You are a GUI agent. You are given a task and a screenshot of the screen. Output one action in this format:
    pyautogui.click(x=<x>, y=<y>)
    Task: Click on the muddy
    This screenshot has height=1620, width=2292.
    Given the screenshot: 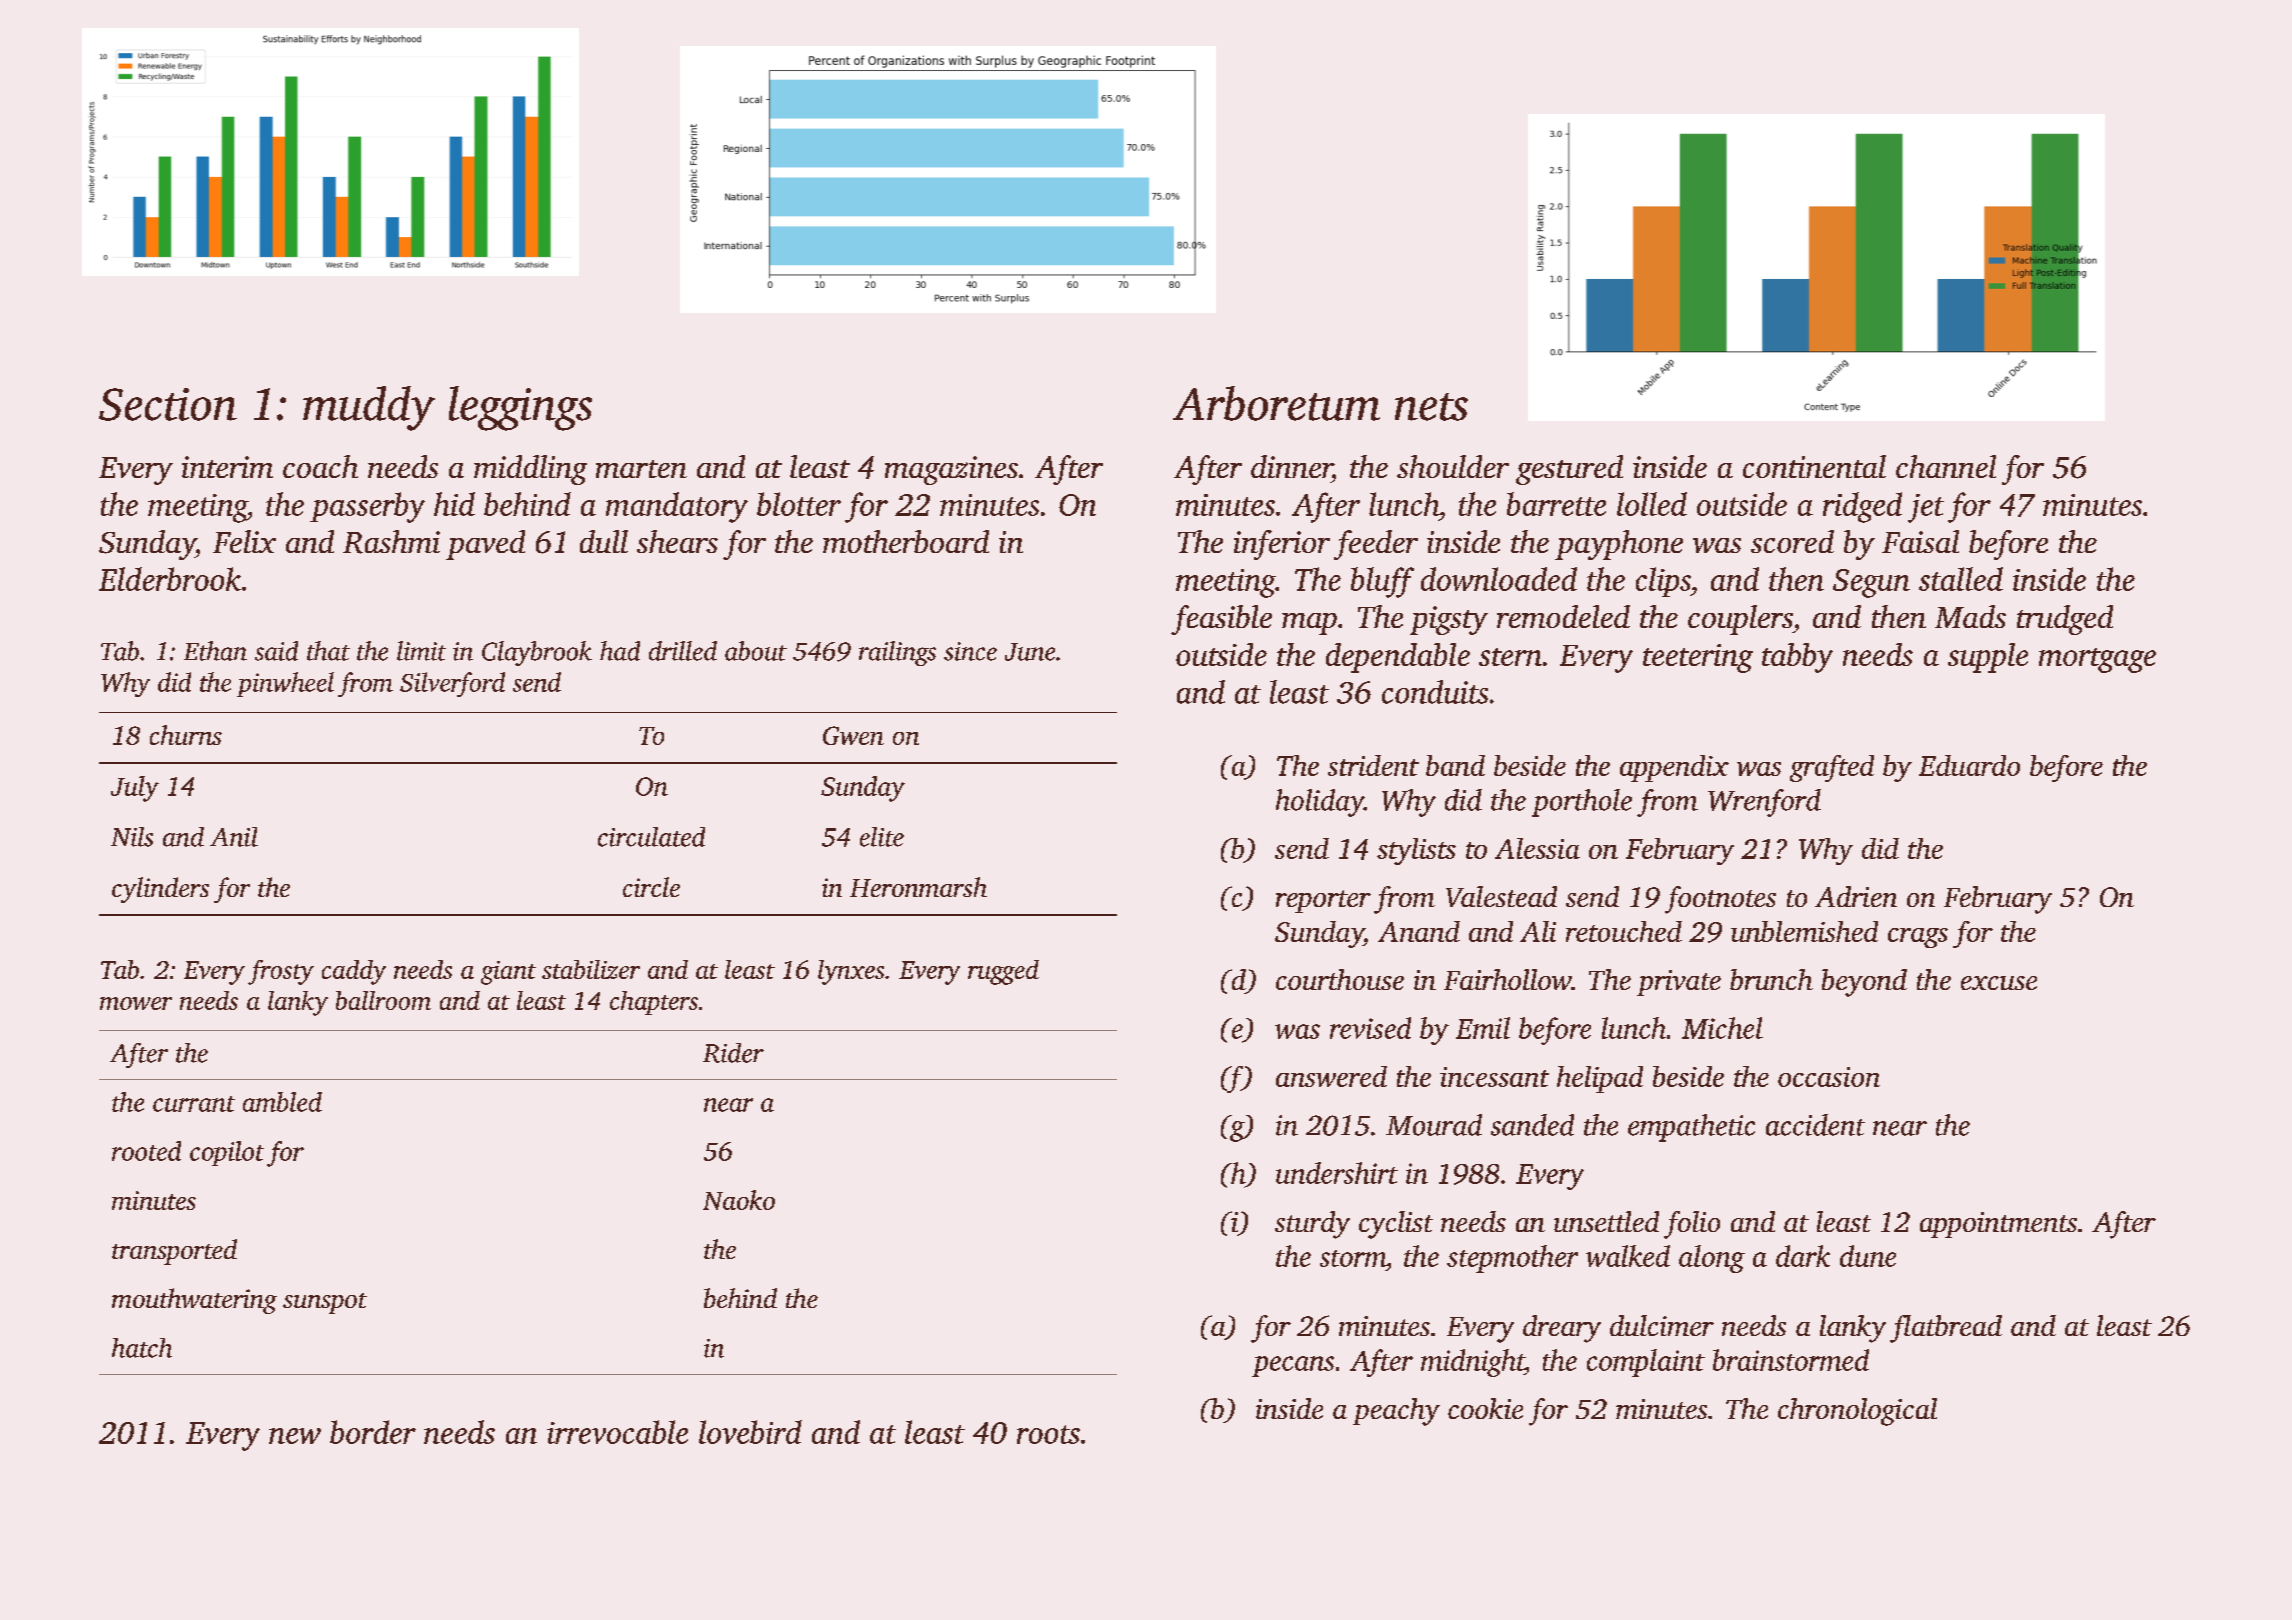 What is the action you would take?
    pyautogui.click(x=369, y=408)
